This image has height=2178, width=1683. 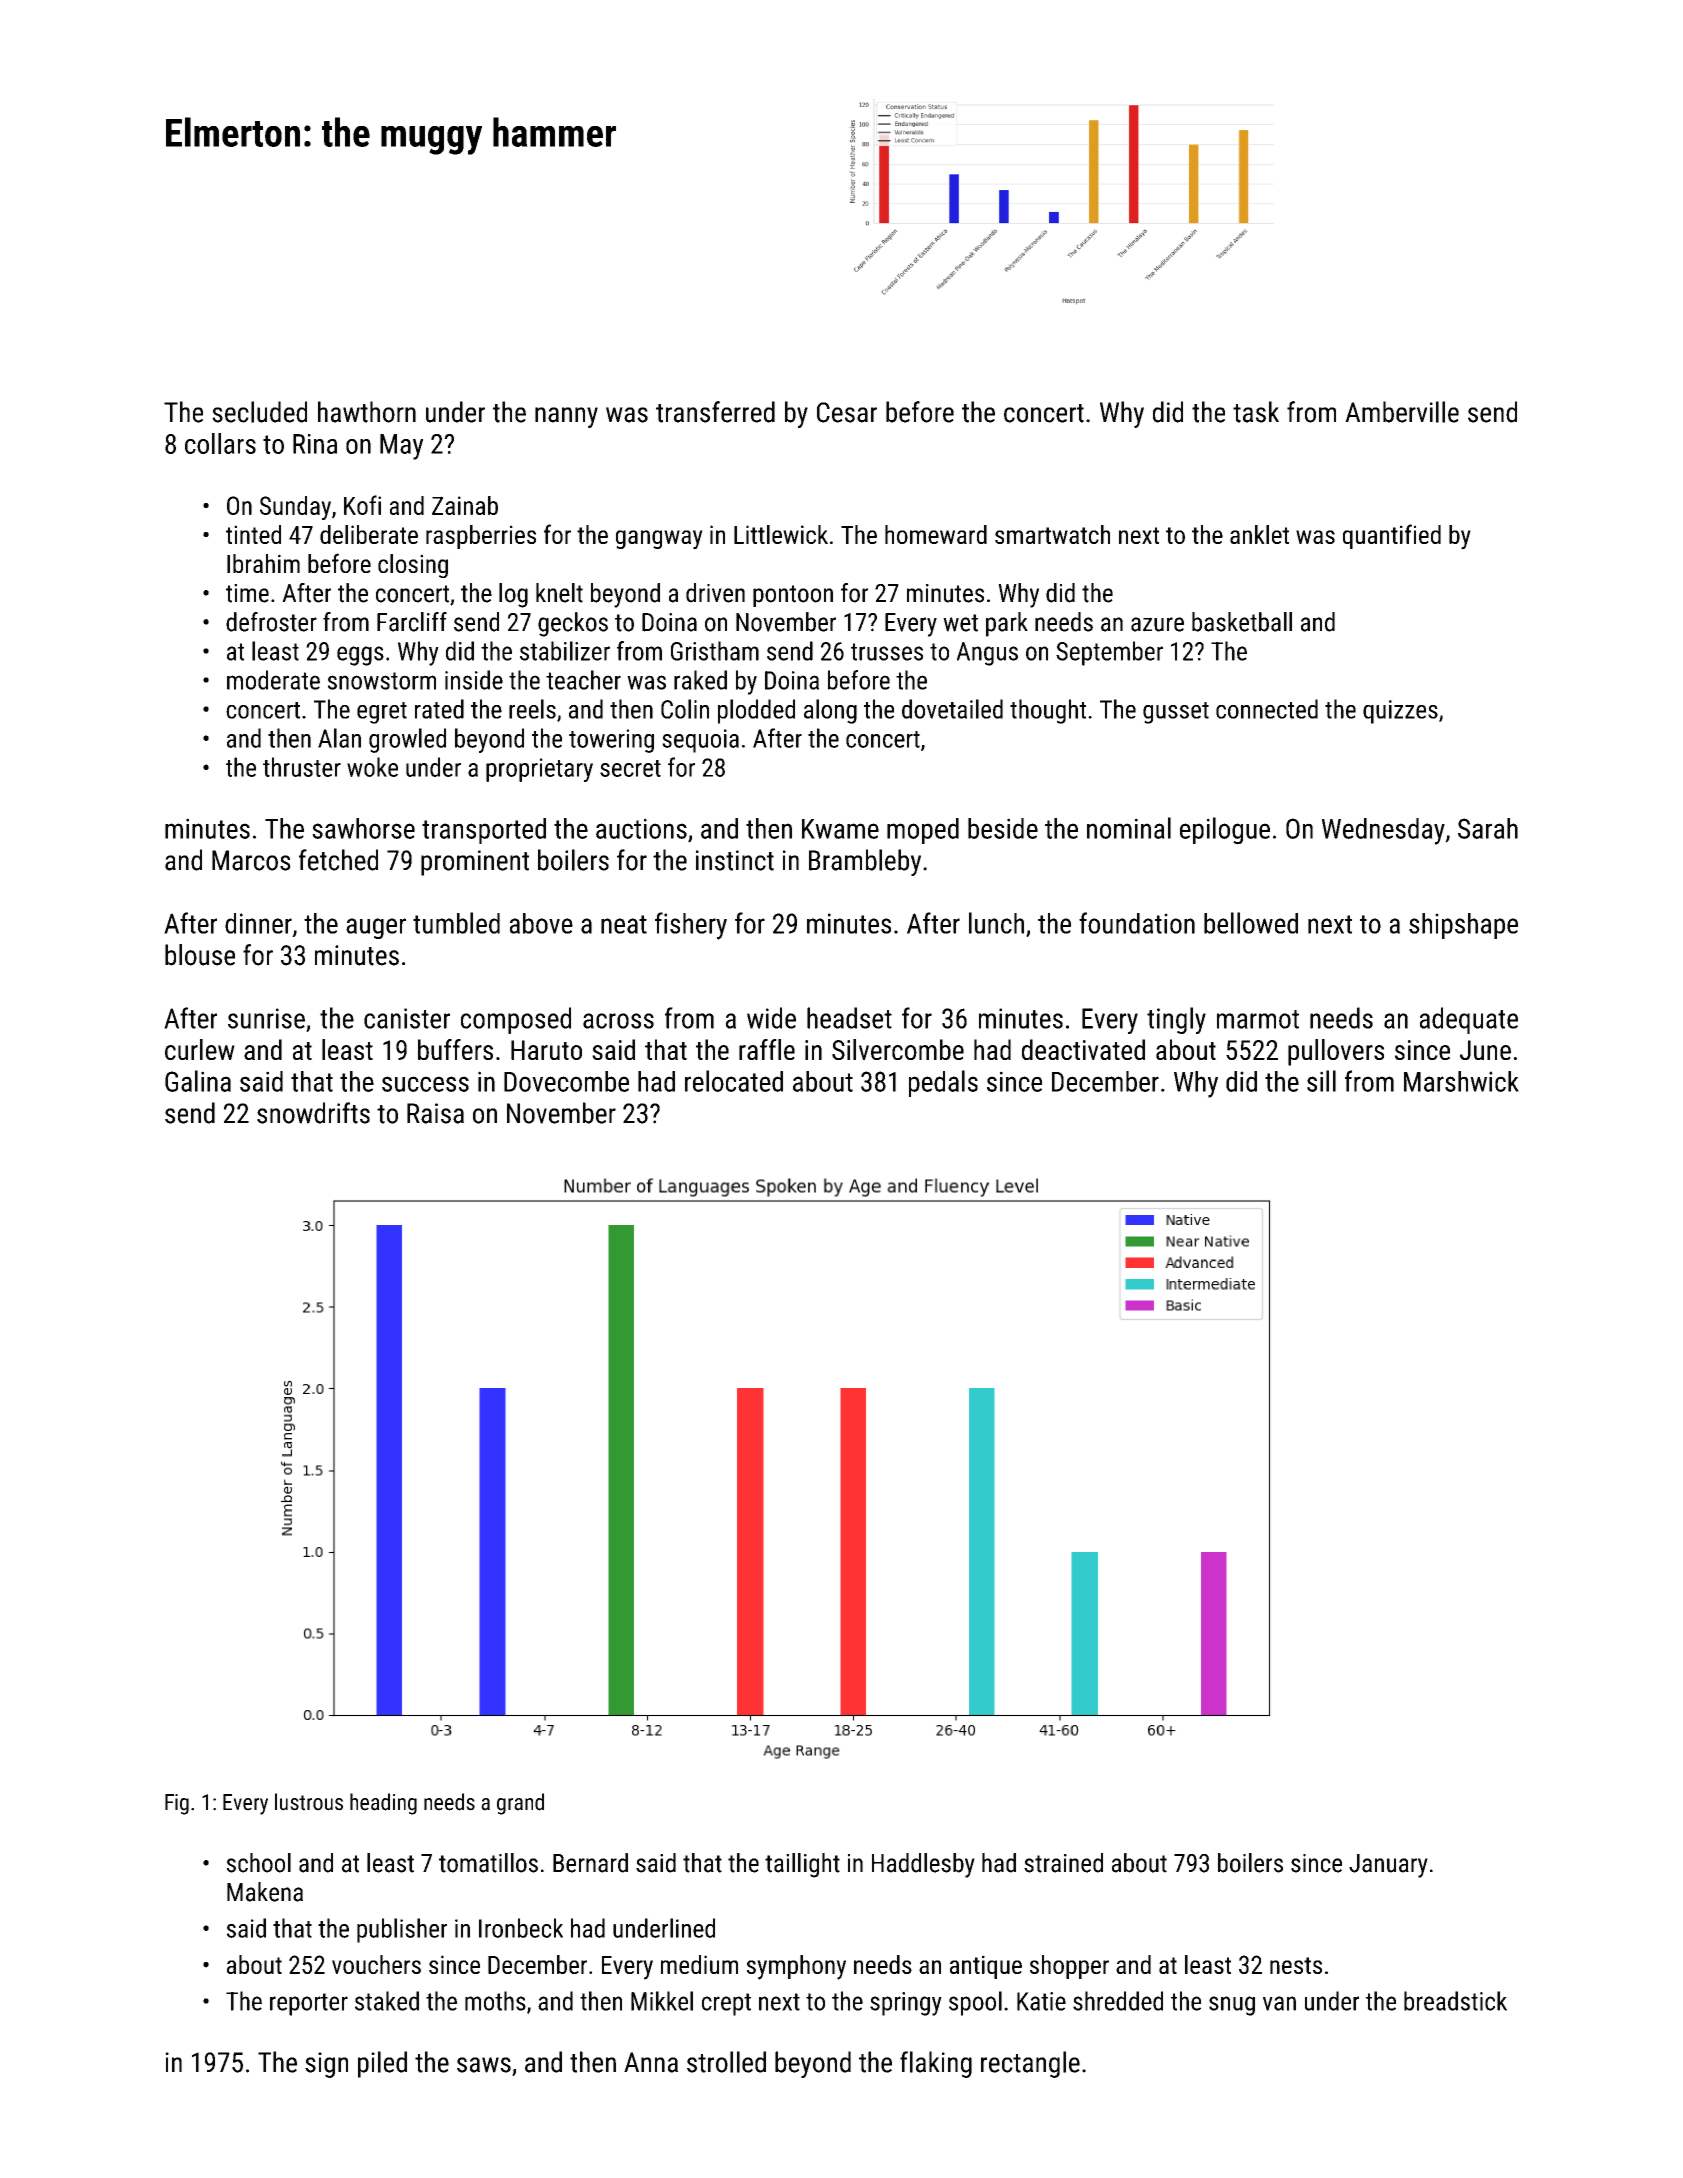 I want to click on nests, so click(x=1296, y=1965).
